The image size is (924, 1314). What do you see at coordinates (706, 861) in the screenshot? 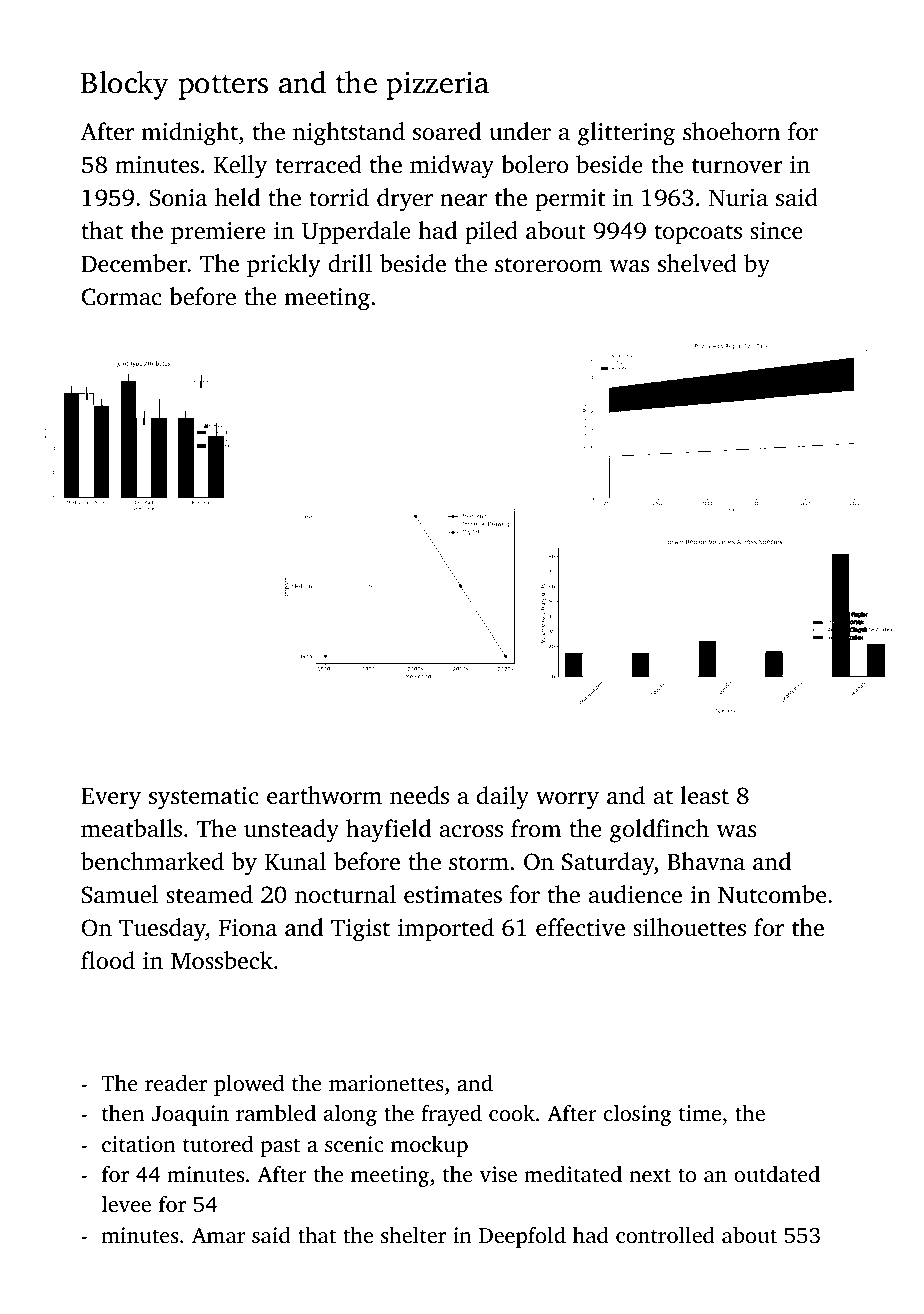
I see `Bhavna` at bounding box center [706, 861].
